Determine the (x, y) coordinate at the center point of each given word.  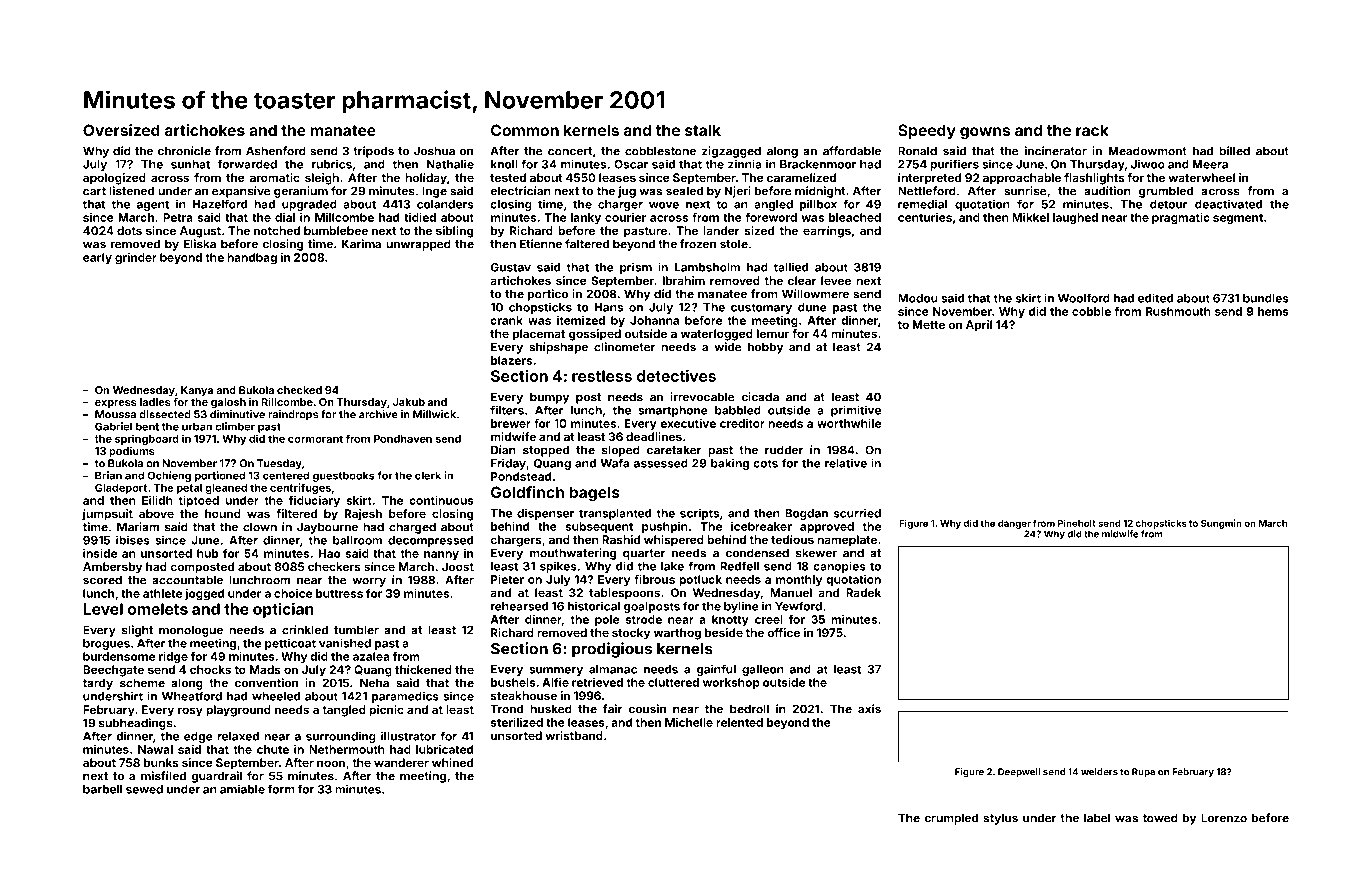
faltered (587, 244)
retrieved (597, 682)
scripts (699, 514)
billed (1234, 151)
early (97, 258)
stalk (703, 130)
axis (869, 709)
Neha (374, 683)
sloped (621, 451)
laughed (1075, 219)
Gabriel (113, 426)
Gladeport (121, 489)
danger (1014, 524)
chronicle (184, 151)
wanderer (401, 762)
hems (1273, 311)
